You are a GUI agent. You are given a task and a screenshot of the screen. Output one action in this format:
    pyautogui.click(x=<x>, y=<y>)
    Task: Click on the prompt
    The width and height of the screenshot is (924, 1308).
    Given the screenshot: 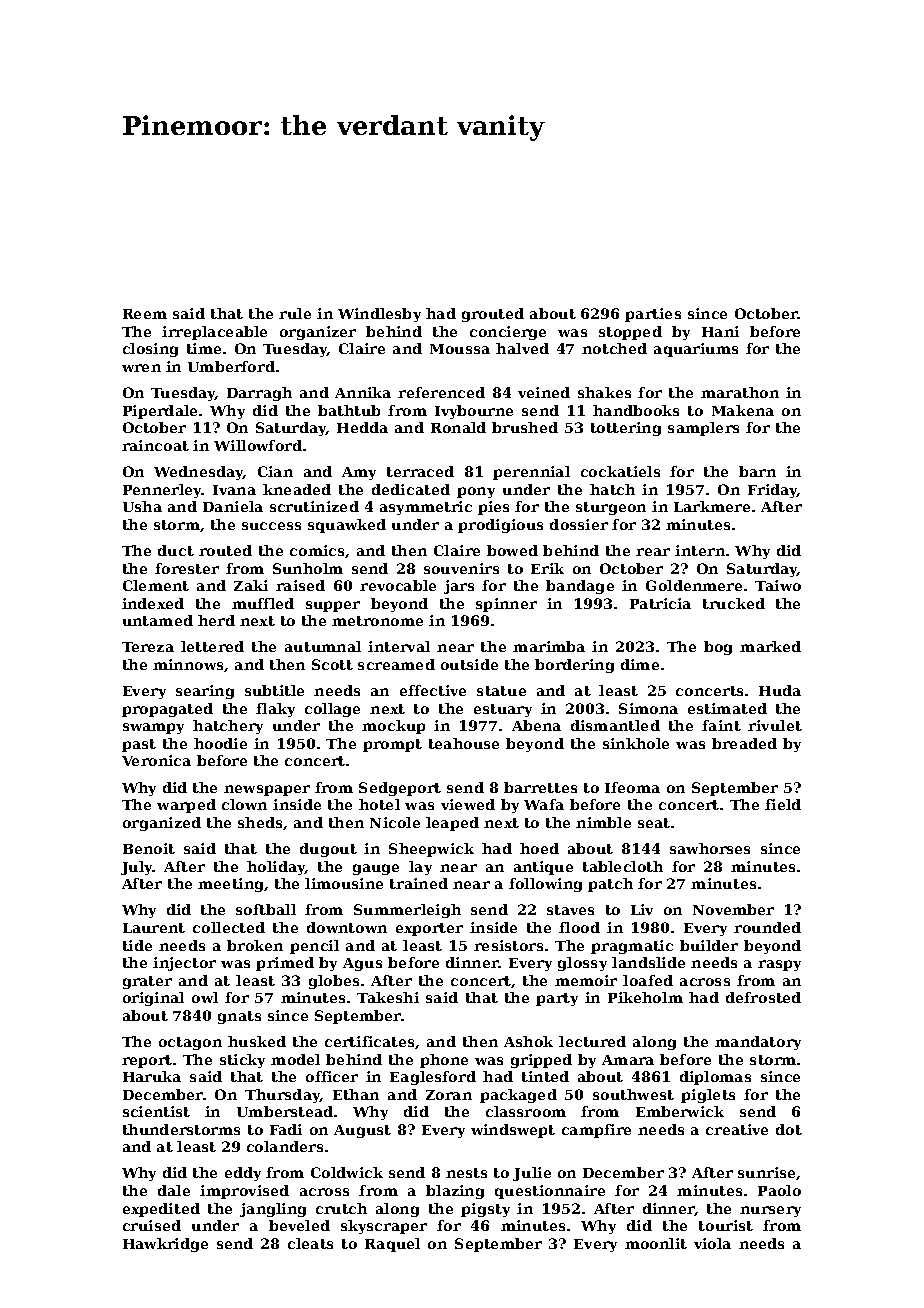 What is the action you would take?
    pyautogui.click(x=392, y=745)
